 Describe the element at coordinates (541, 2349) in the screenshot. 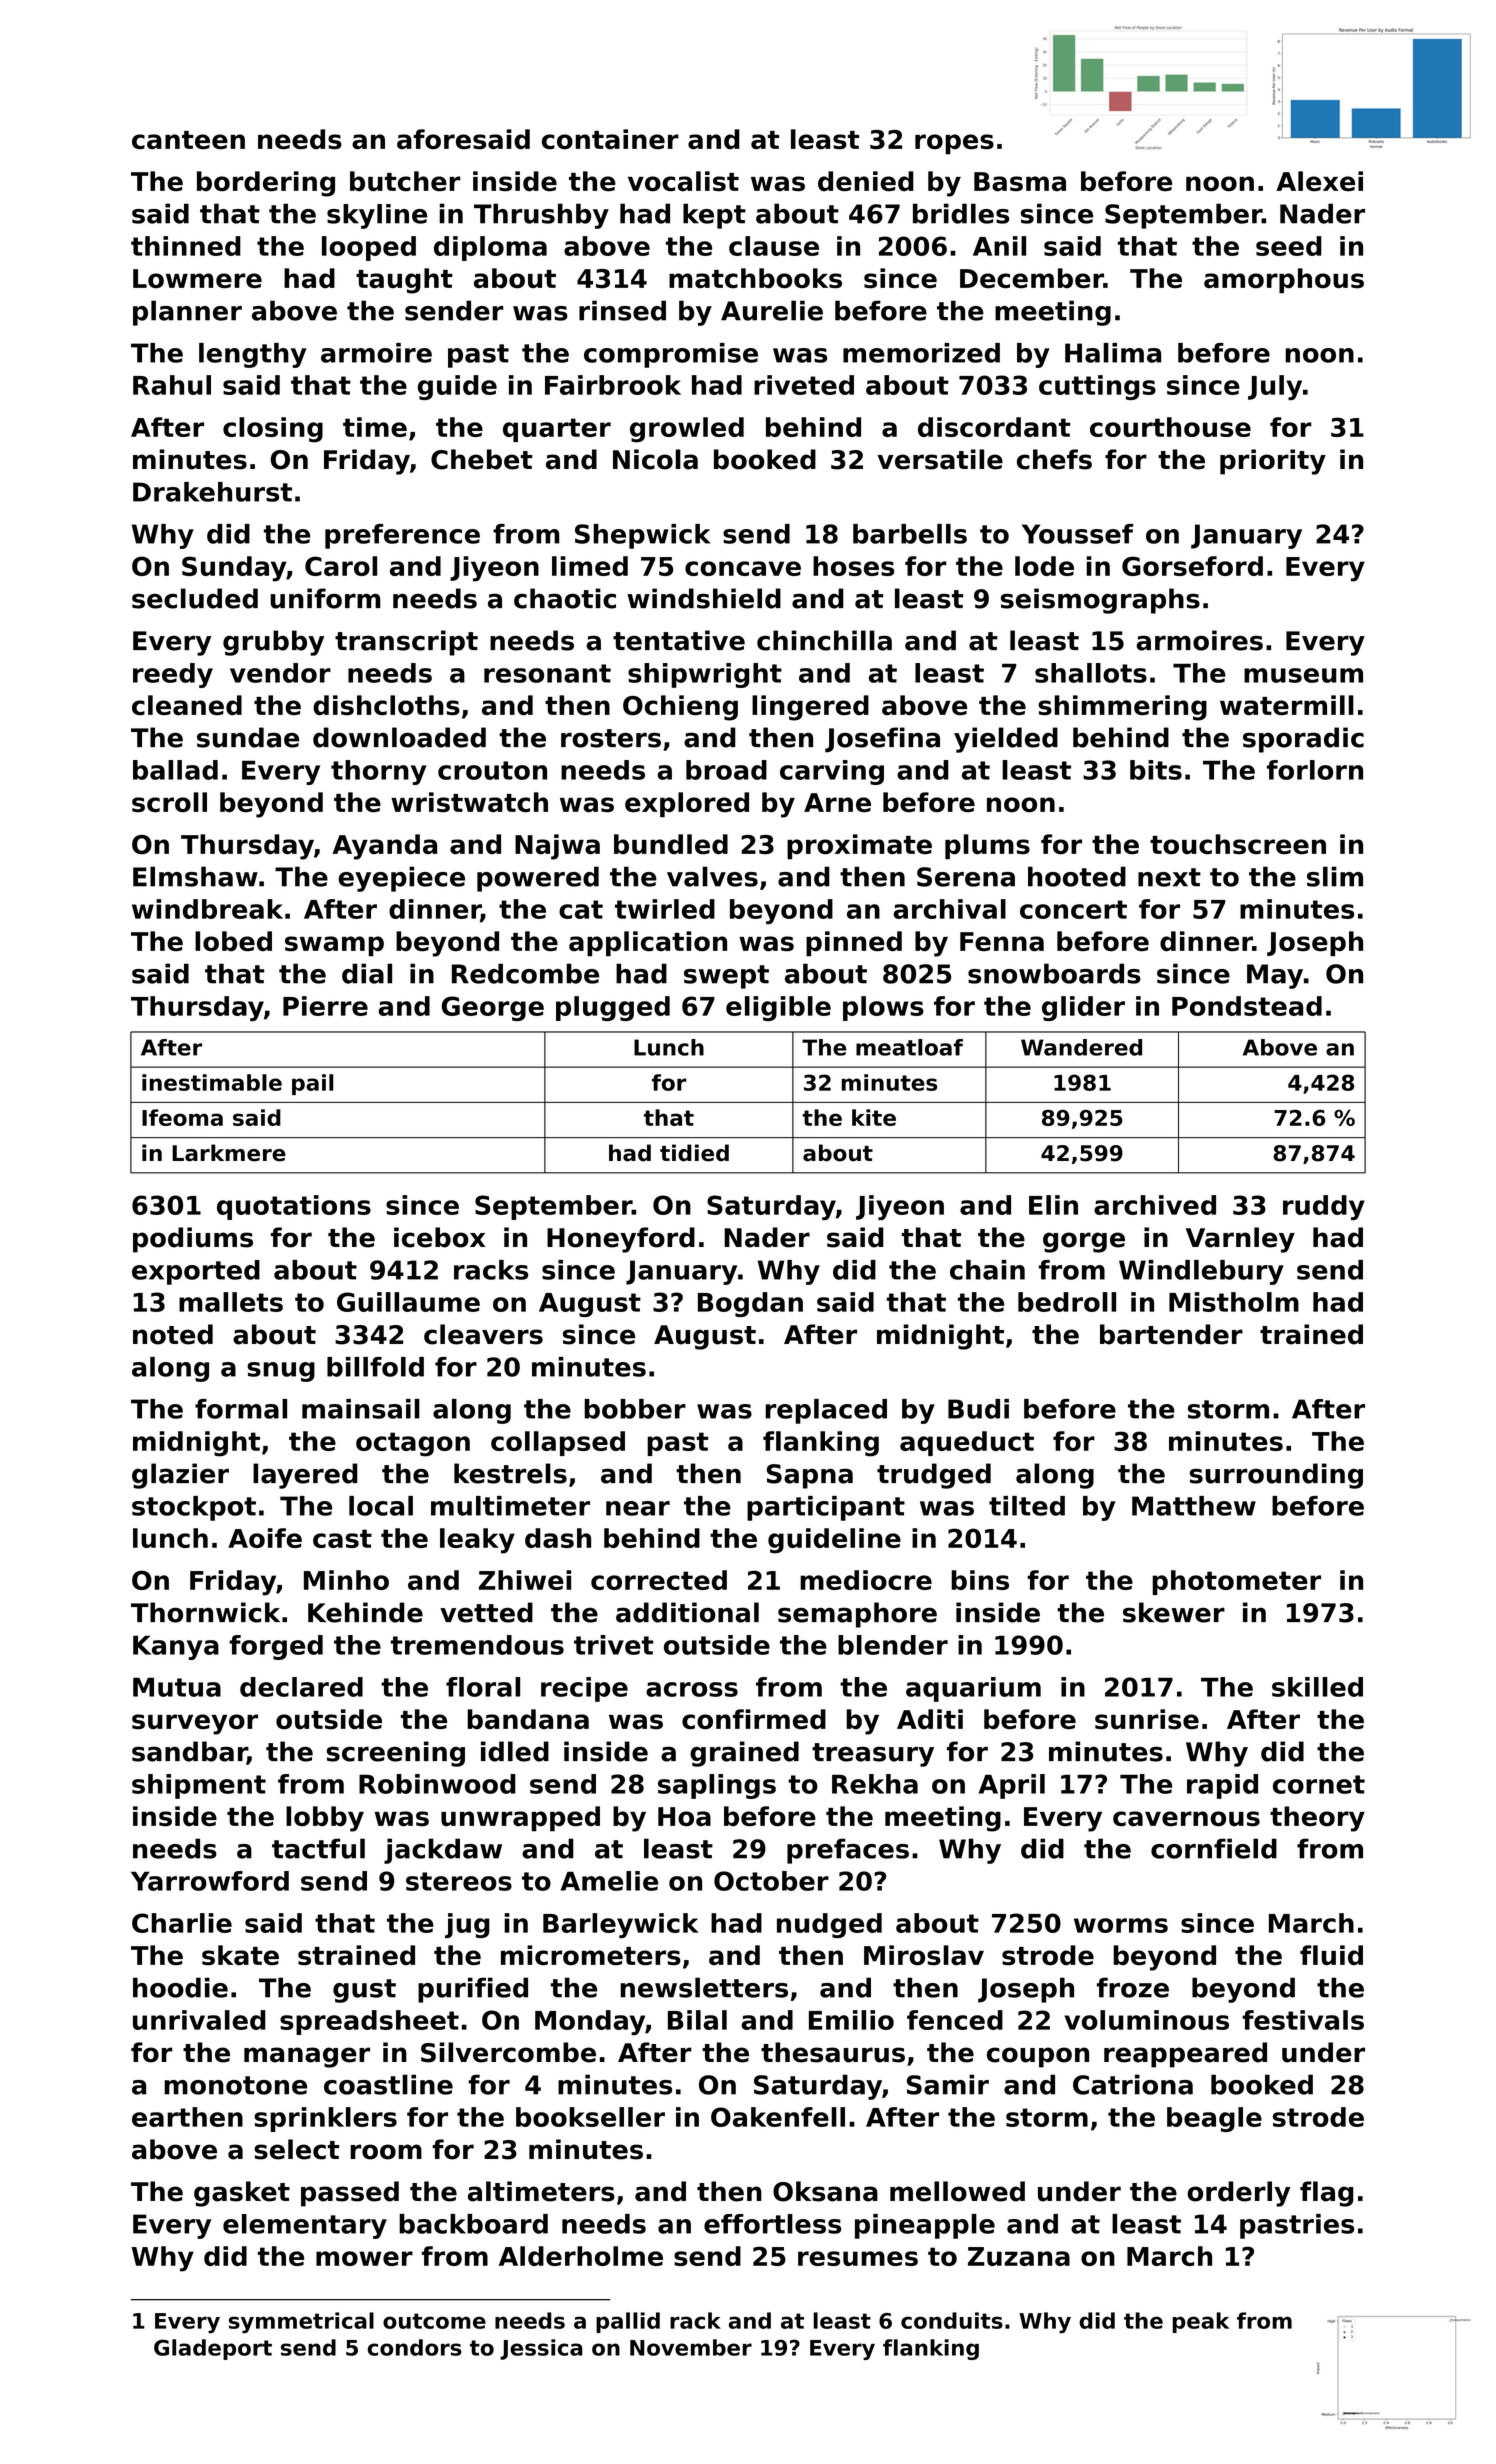

I see `Jessica` at that location.
